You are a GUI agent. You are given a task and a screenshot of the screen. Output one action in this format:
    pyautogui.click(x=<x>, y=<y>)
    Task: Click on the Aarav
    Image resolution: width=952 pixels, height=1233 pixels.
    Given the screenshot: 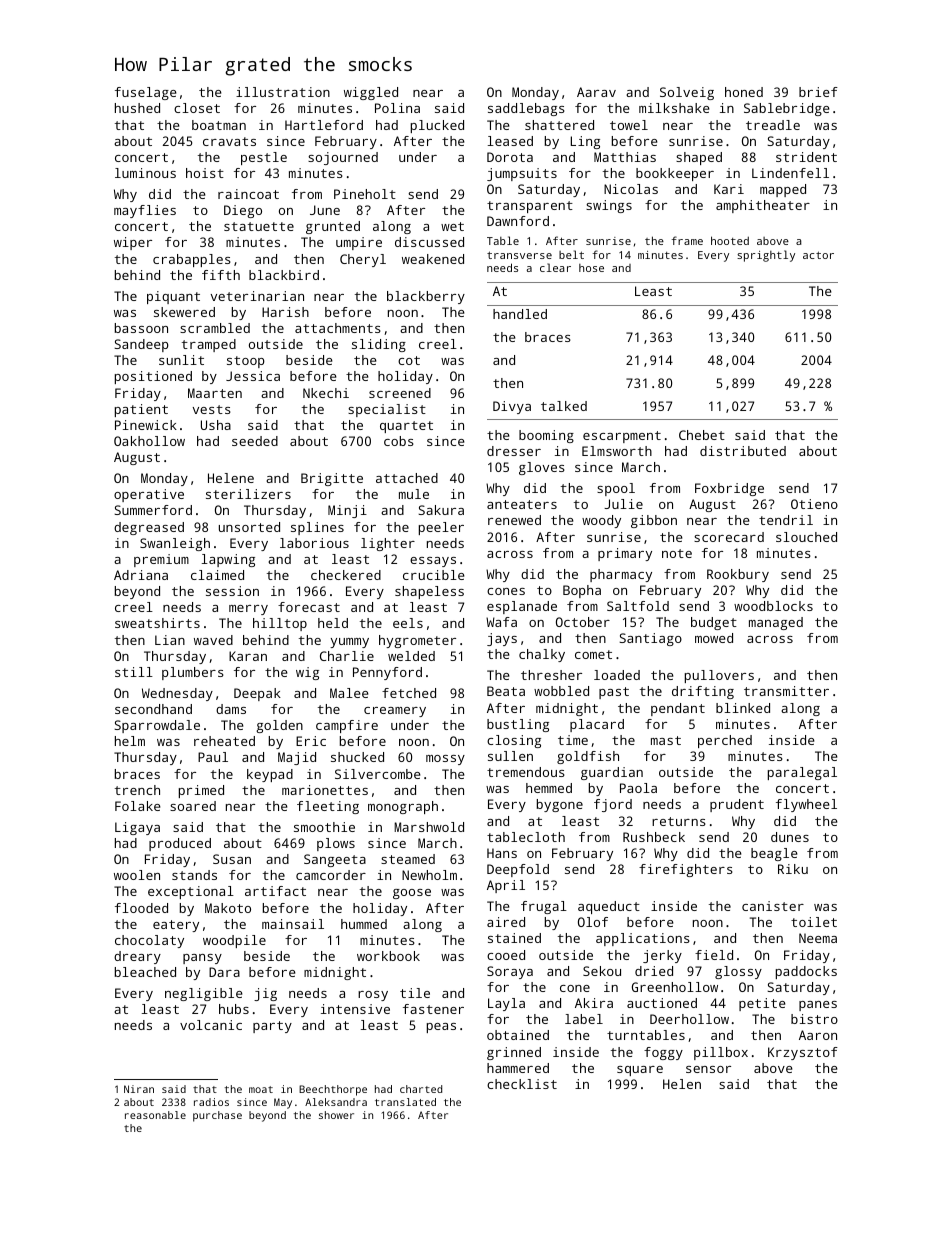 What is the action you would take?
    pyautogui.click(x=596, y=92)
